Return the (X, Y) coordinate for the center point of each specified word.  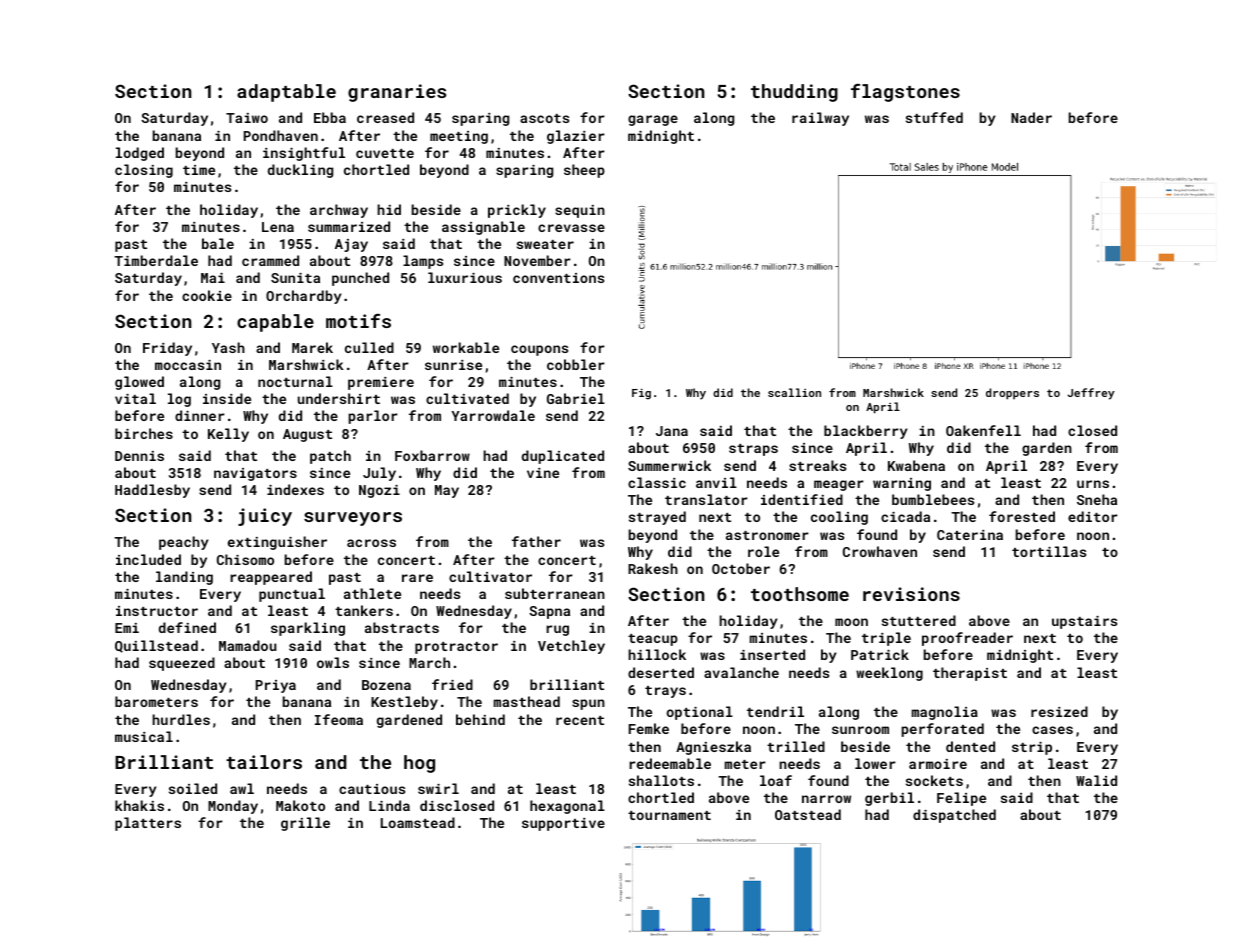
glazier (576, 137)
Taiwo (247, 118)
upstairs (1084, 622)
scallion (794, 392)
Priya (276, 686)
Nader (1031, 117)
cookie (207, 295)
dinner (200, 415)
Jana (672, 431)
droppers (1012, 394)
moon (851, 622)
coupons (539, 350)
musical (144, 736)
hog (419, 764)
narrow (826, 799)
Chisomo (245, 559)
